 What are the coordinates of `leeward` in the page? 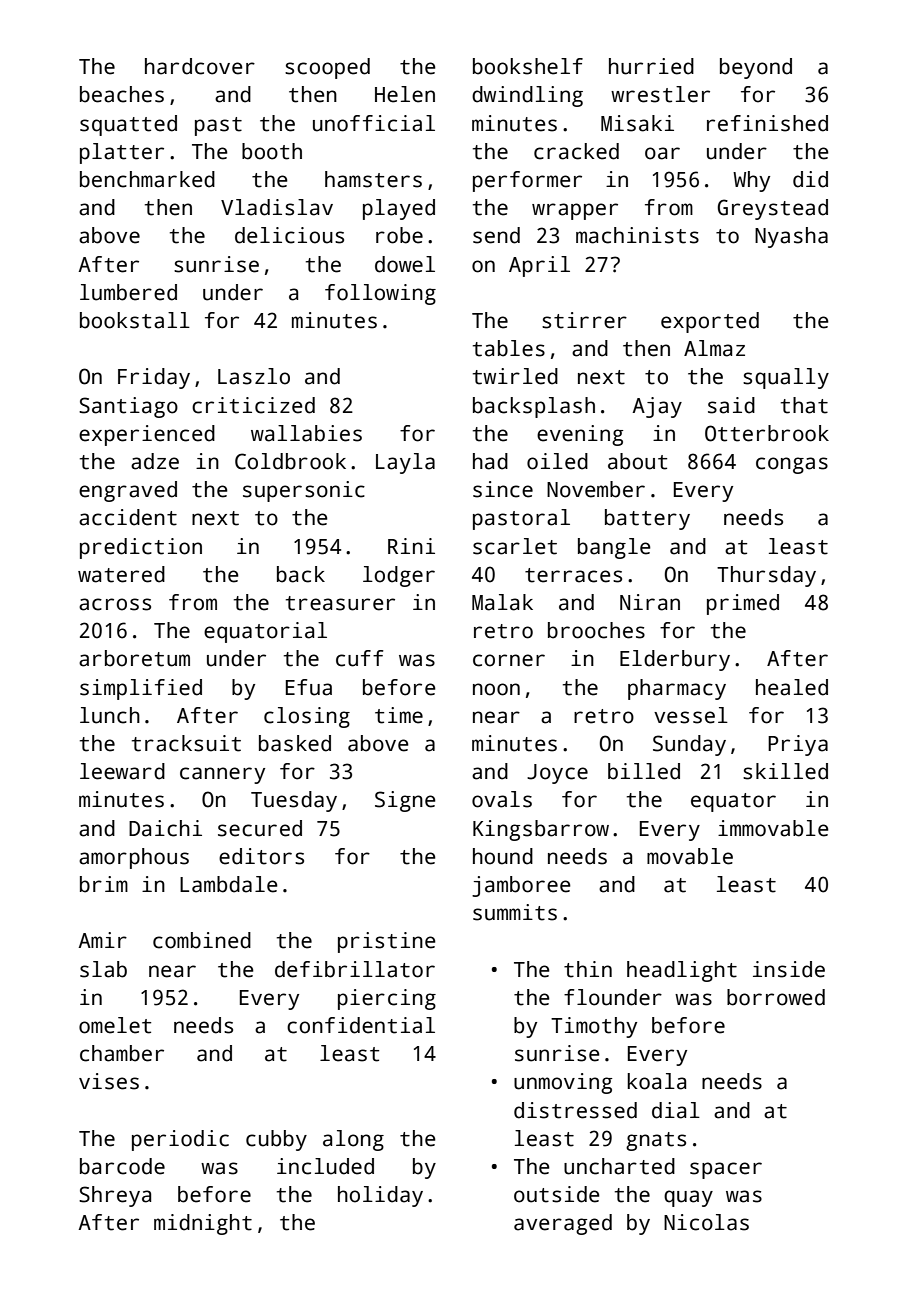 It's located at (122, 771).
